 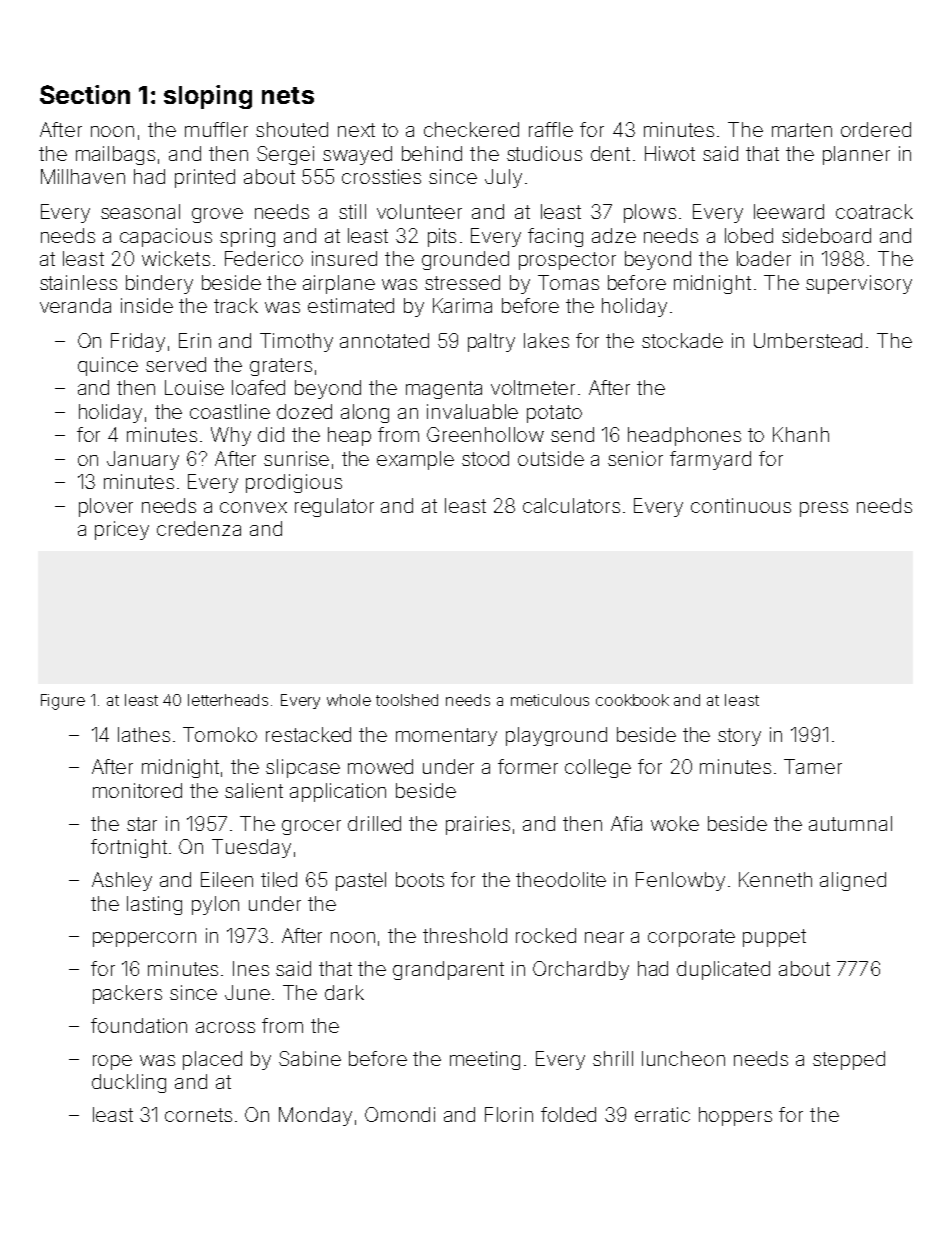 I want to click on Afia, so click(x=626, y=823).
